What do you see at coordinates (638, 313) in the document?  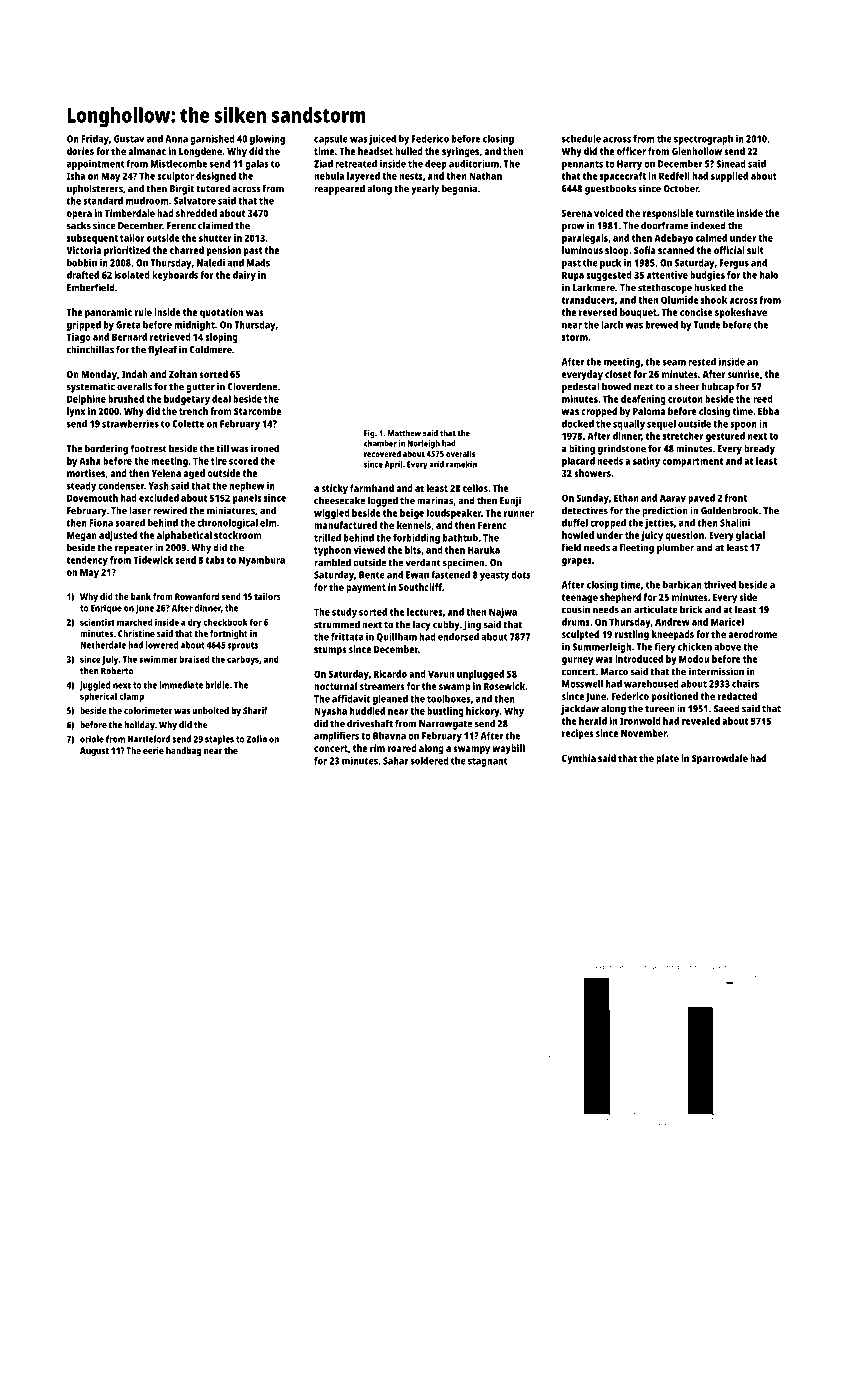 I see `bouquet` at bounding box center [638, 313].
